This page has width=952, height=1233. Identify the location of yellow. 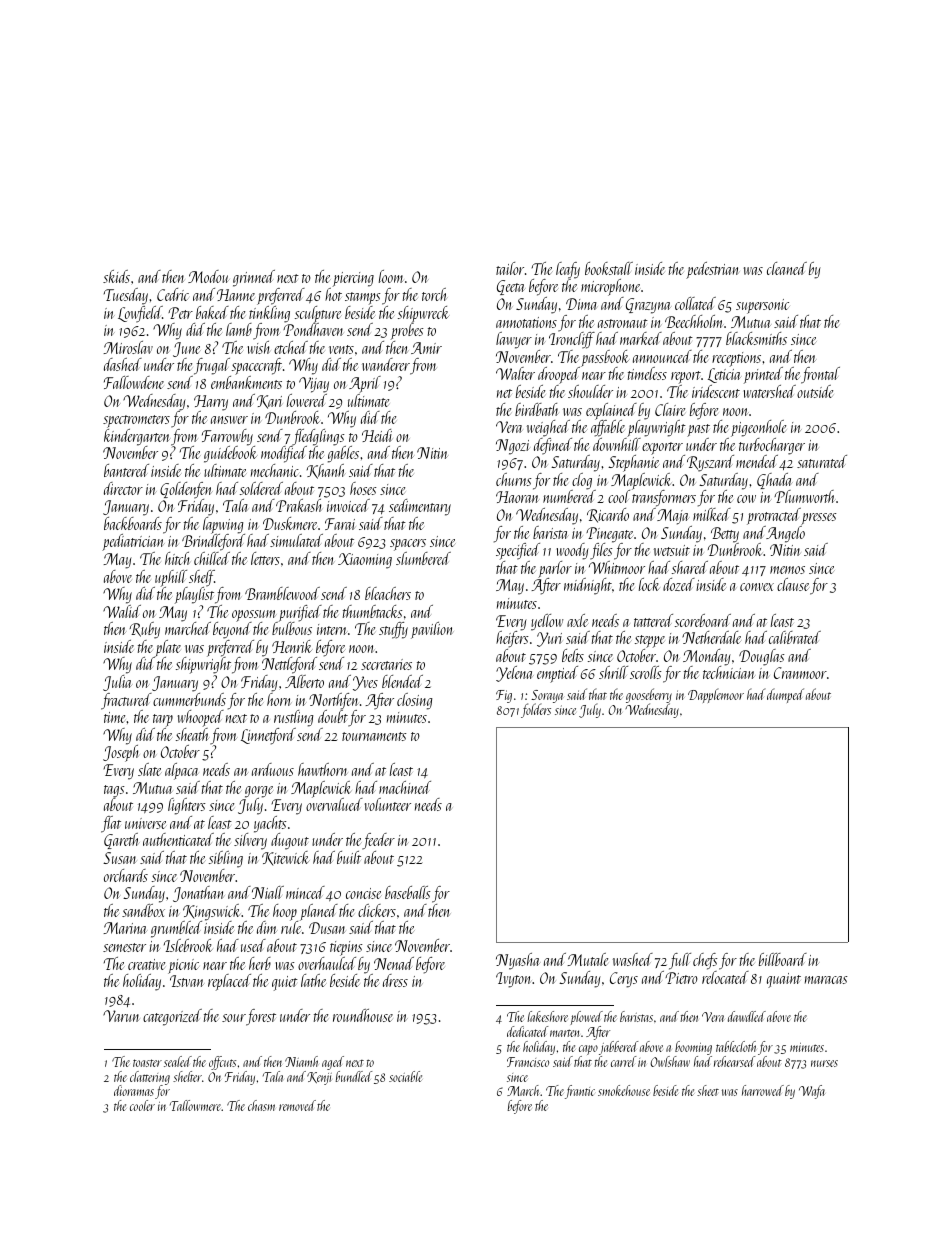
(547, 622).
